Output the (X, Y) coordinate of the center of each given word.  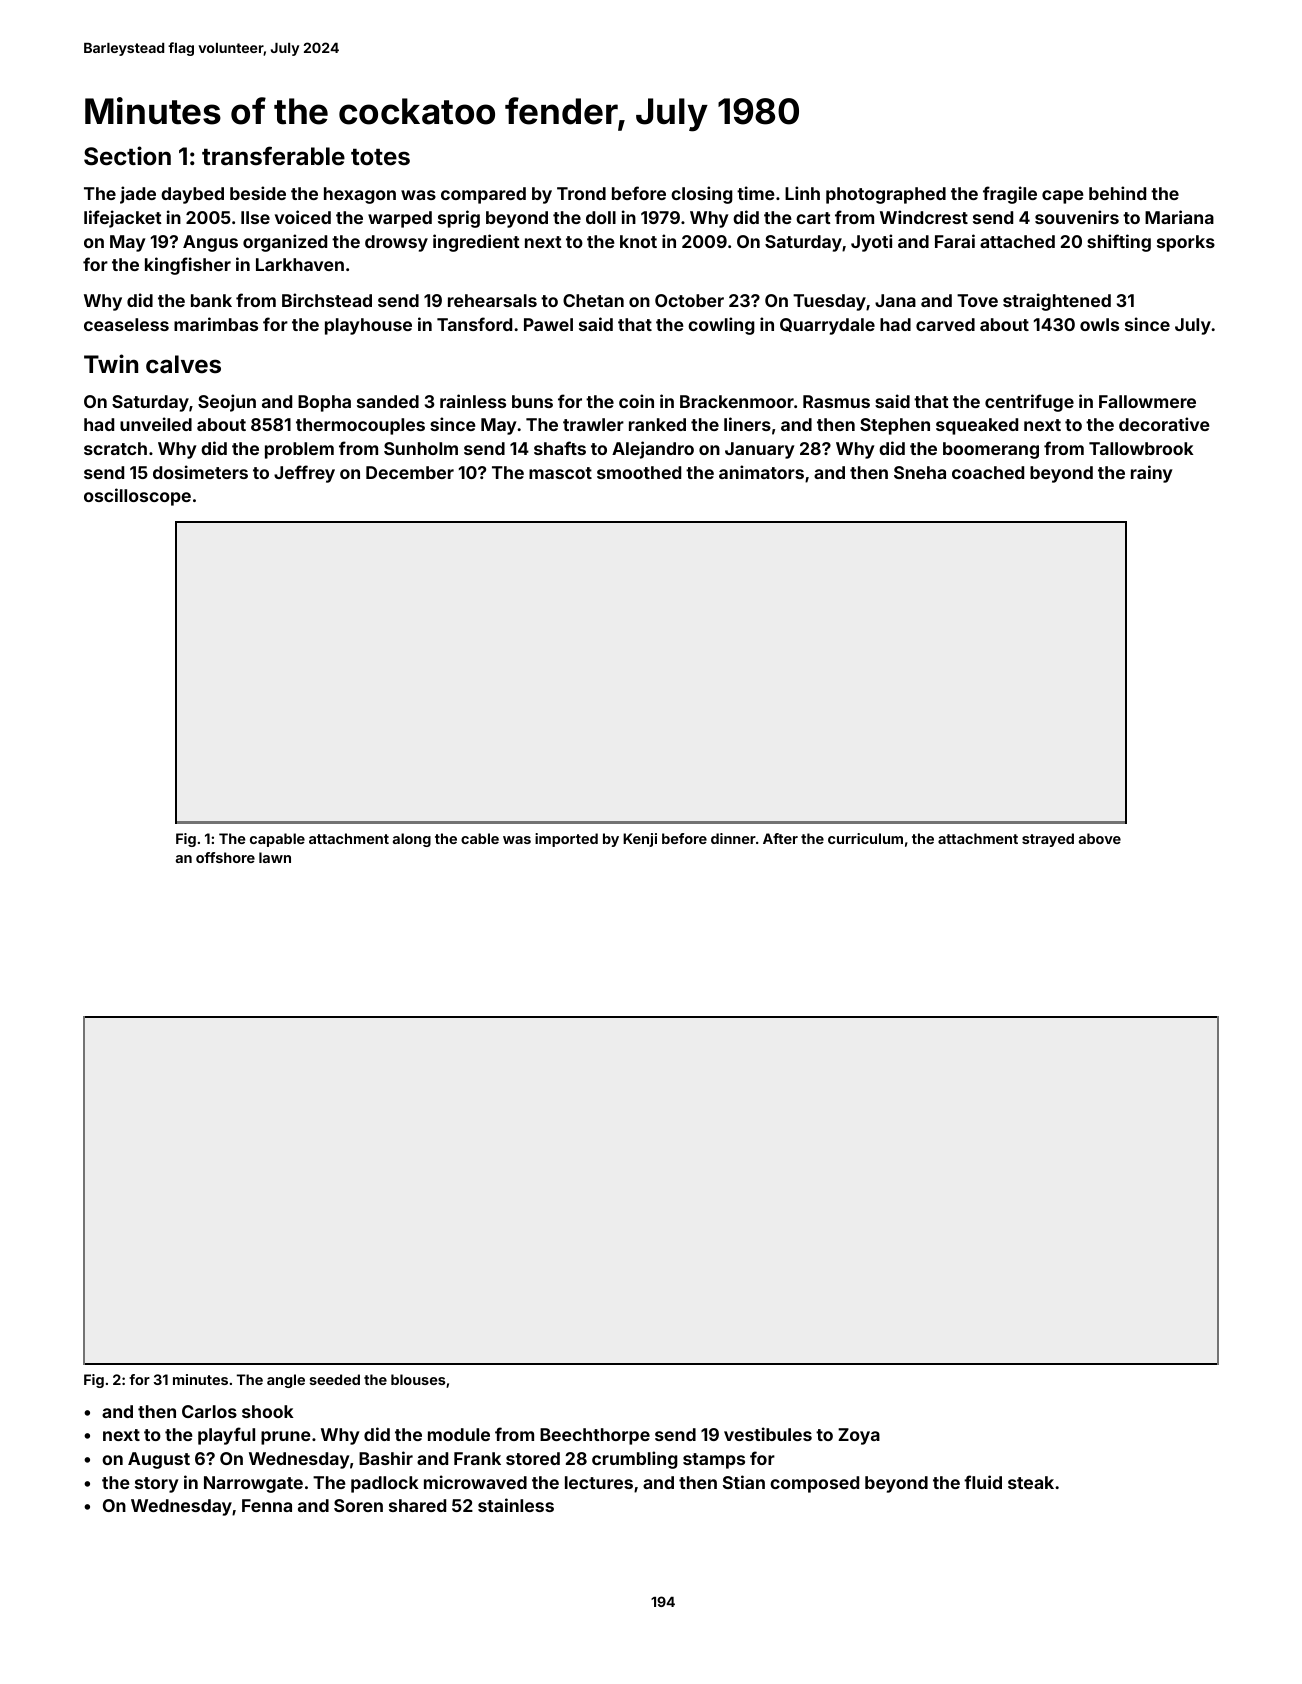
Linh (802, 193)
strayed (1048, 840)
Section (127, 156)
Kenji (640, 840)
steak (1031, 1482)
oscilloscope (137, 497)
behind (1117, 193)
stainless (516, 1505)
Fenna (267, 1505)
